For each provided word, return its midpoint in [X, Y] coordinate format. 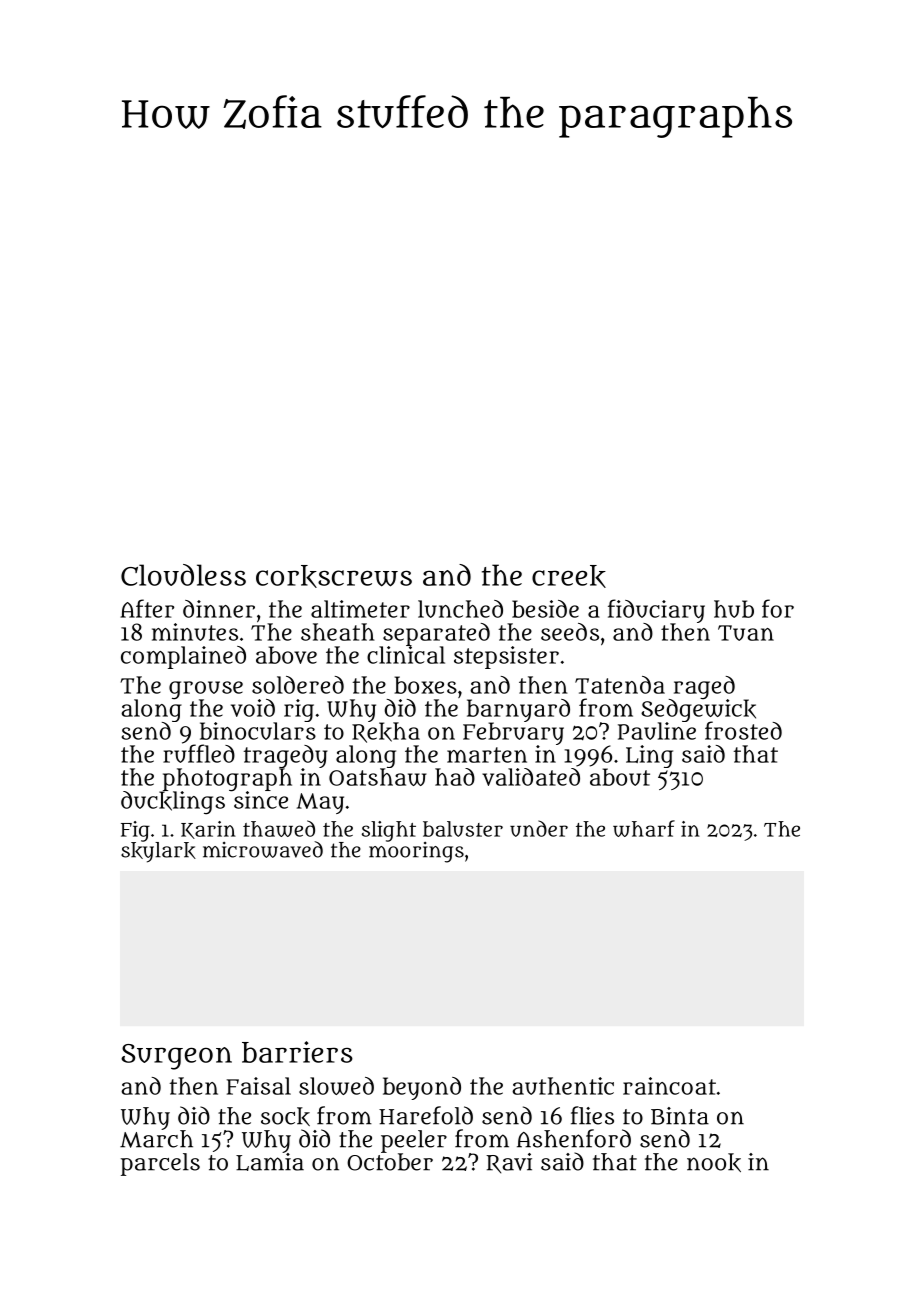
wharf [644, 828]
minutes [195, 632]
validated [531, 777]
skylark [158, 852]
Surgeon [176, 1057]
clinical [406, 655]
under [539, 828]
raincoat [669, 1086]
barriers [297, 1052]
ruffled [199, 753]
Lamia [270, 1162]
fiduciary [656, 611]
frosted [743, 730]
